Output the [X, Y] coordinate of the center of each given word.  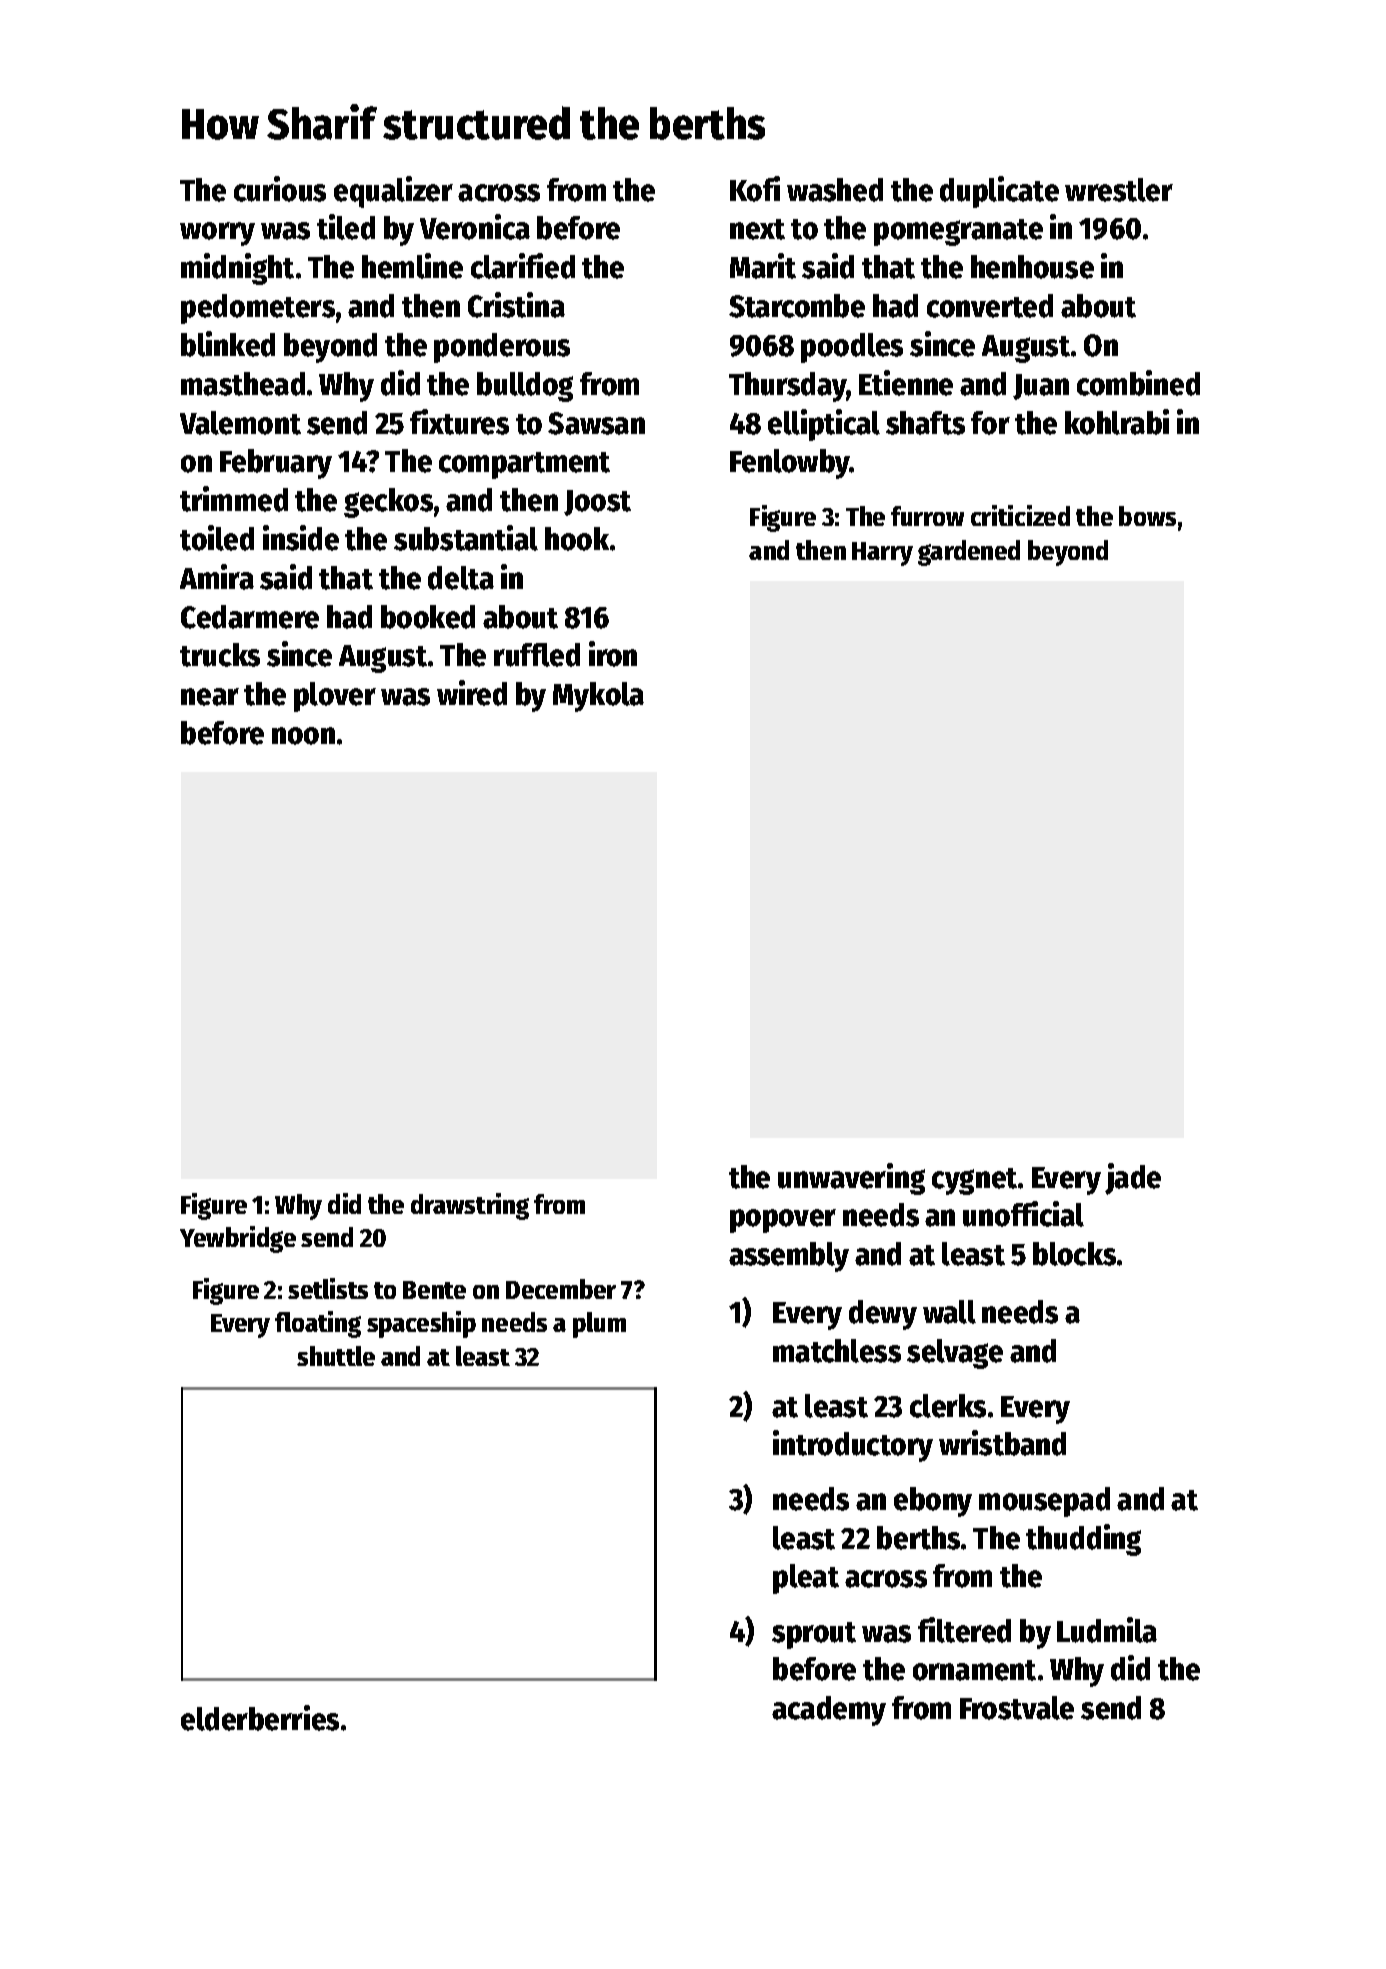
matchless [837, 1351]
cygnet [974, 1181]
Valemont [240, 423]
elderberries [260, 1718]
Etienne [906, 383]
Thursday [788, 387]
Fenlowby [790, 464]
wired [472, 693]
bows [1147, 516]
